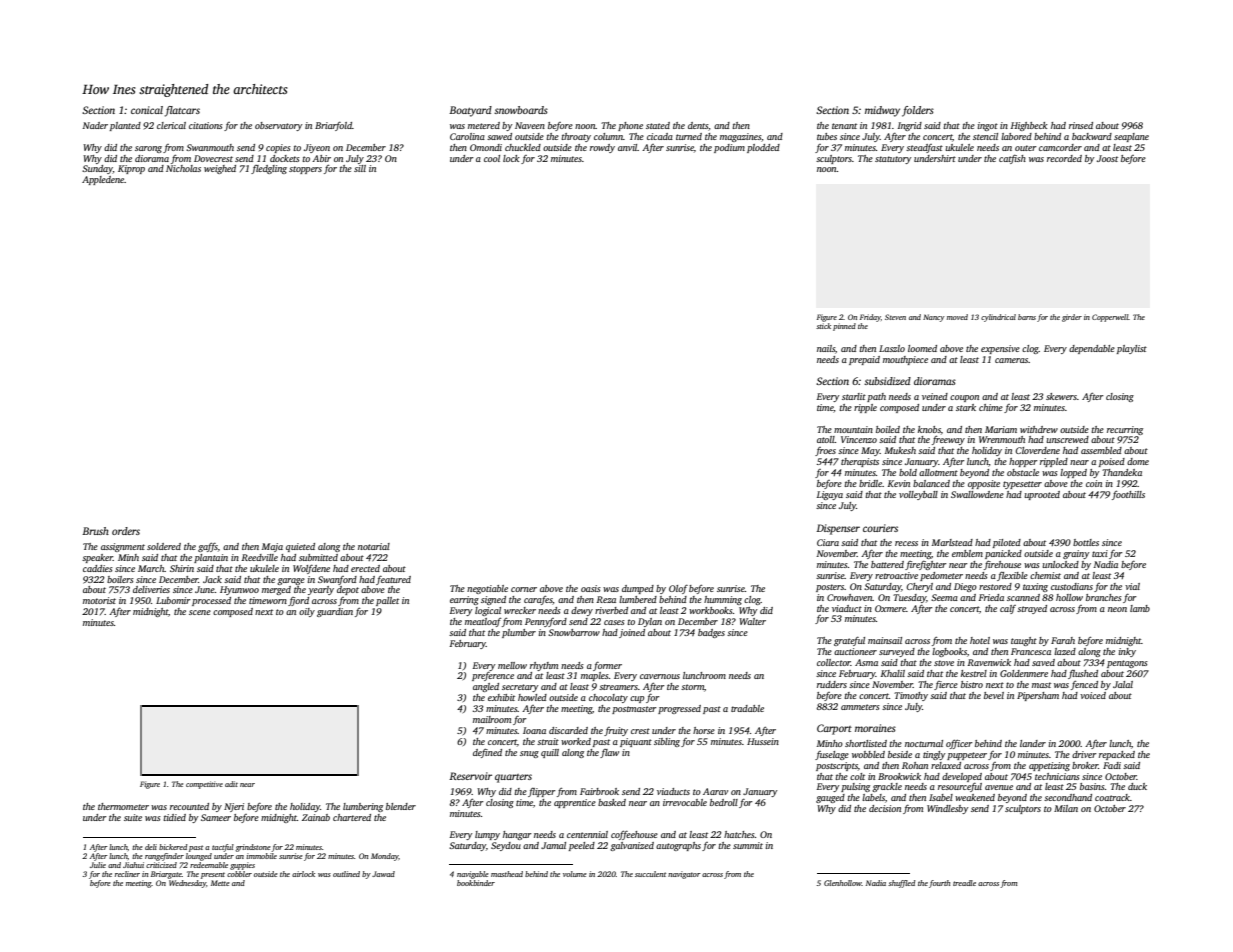 Image resolution: width=1233 pixels, height=952 pixels. I want to click on bottles, so click(1086, 542).
